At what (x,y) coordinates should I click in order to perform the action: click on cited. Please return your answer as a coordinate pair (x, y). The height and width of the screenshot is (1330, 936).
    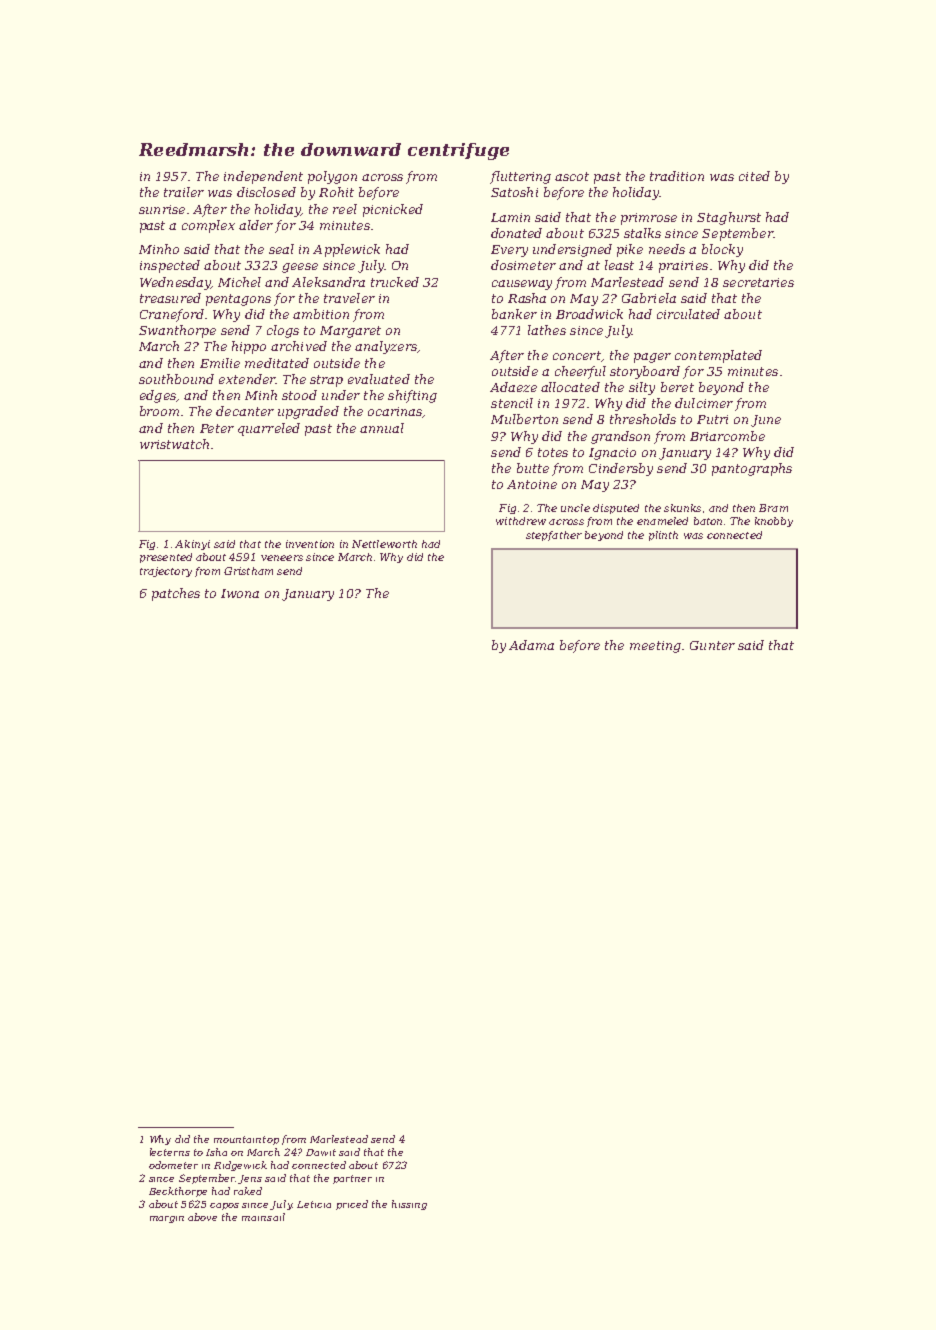
    Looking at the image, I should click on (754, 176).
